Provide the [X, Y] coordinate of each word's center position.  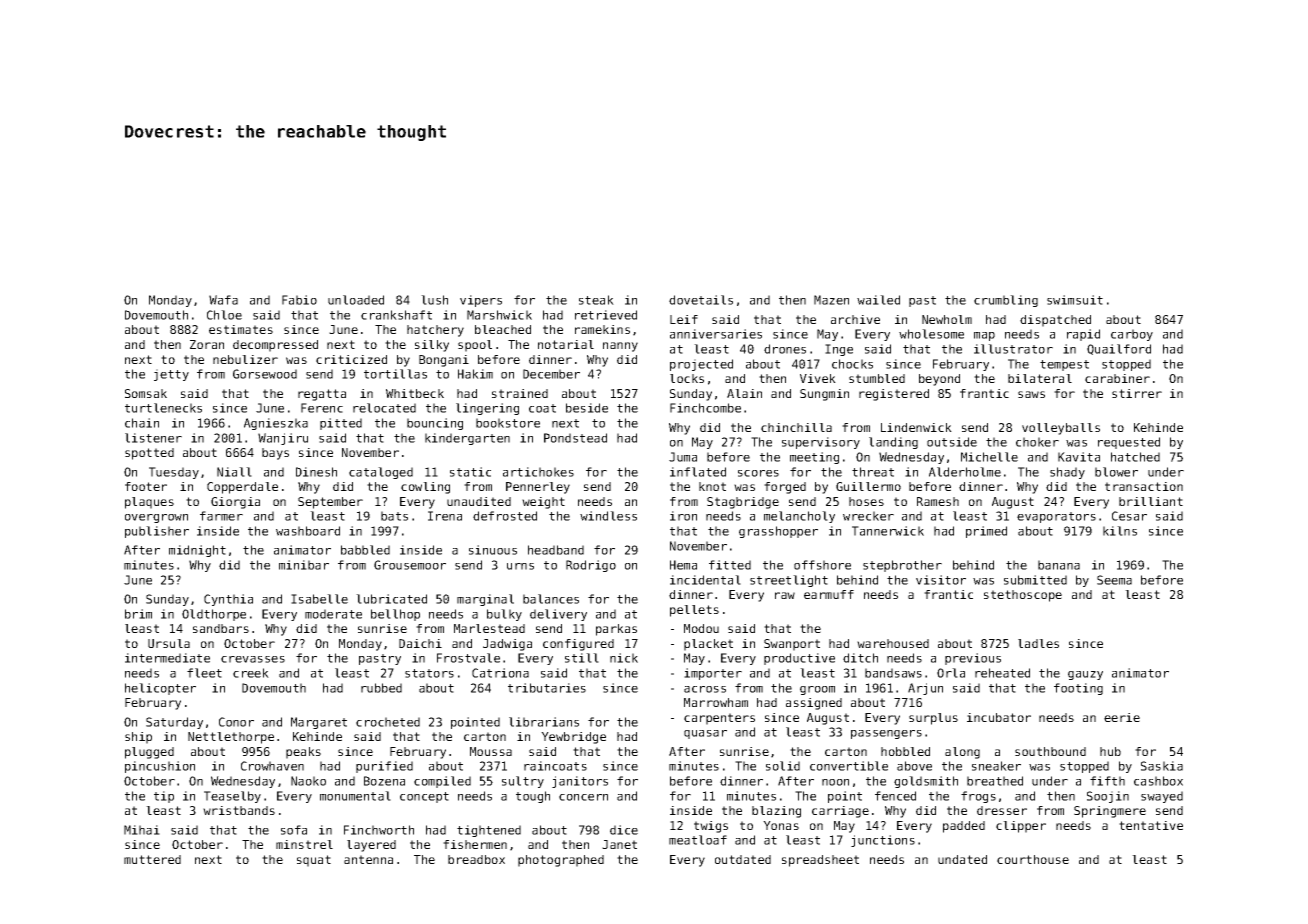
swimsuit [1075, 300]
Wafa [223, 300]
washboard [308, 531]
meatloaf [698, 840]
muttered [152, 859]
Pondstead [575, 438]
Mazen [831, 300]
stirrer [1137, 393]
